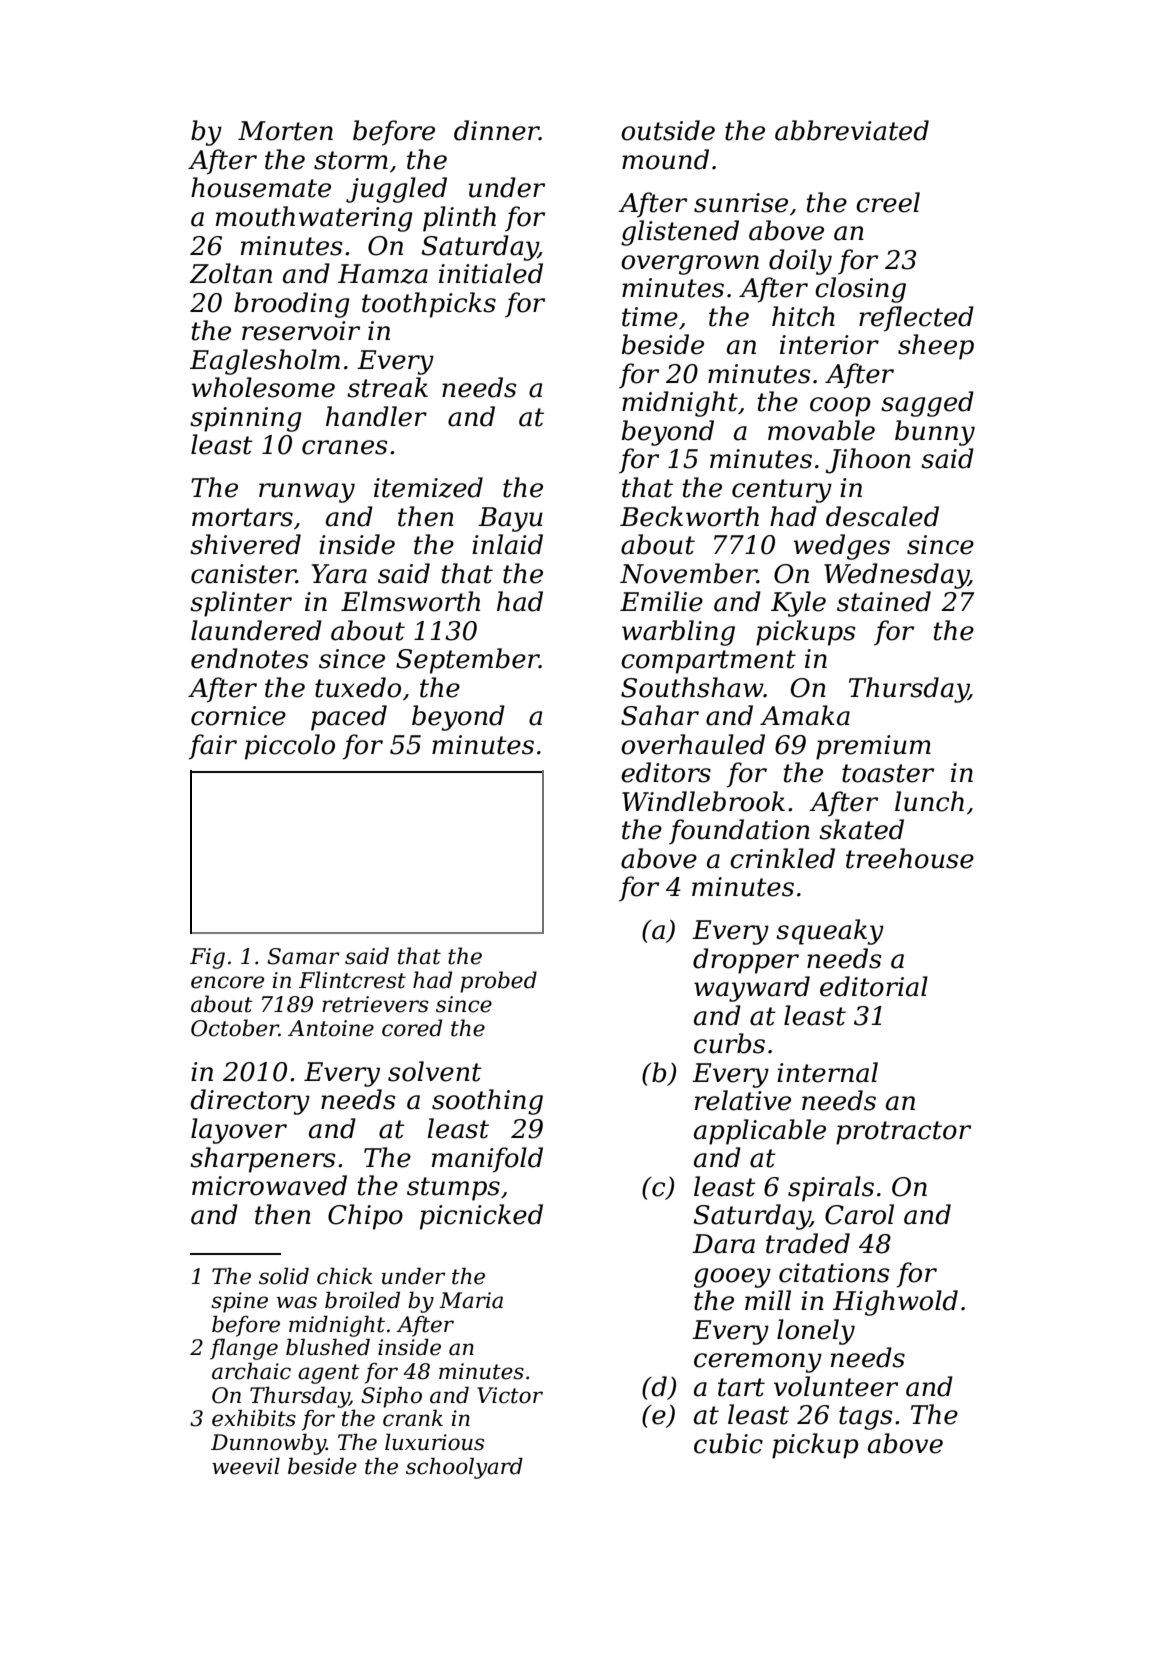 Image resolution: width=1165 pixels, height=1654 pixels. I want to click on Morten, so click(285, 131).
